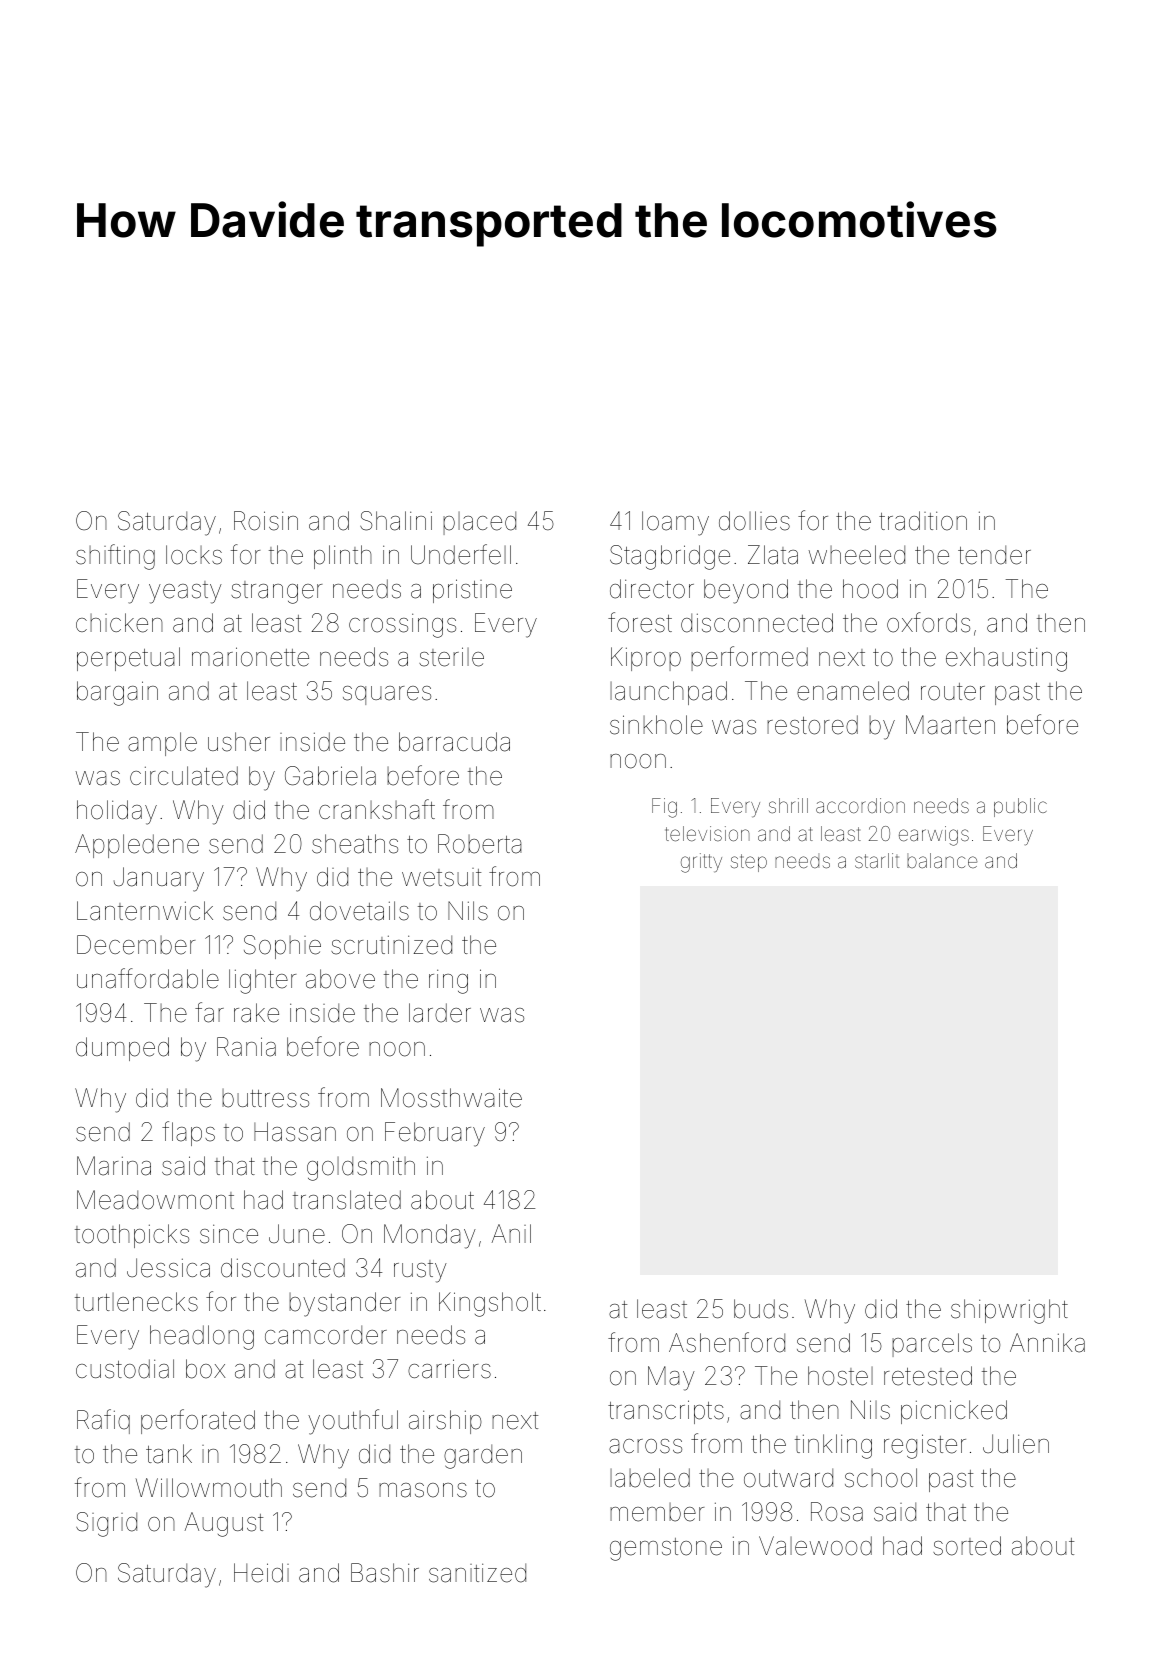 The image size is (1165, 1654). I want to click on June, so click(297, 1234).
